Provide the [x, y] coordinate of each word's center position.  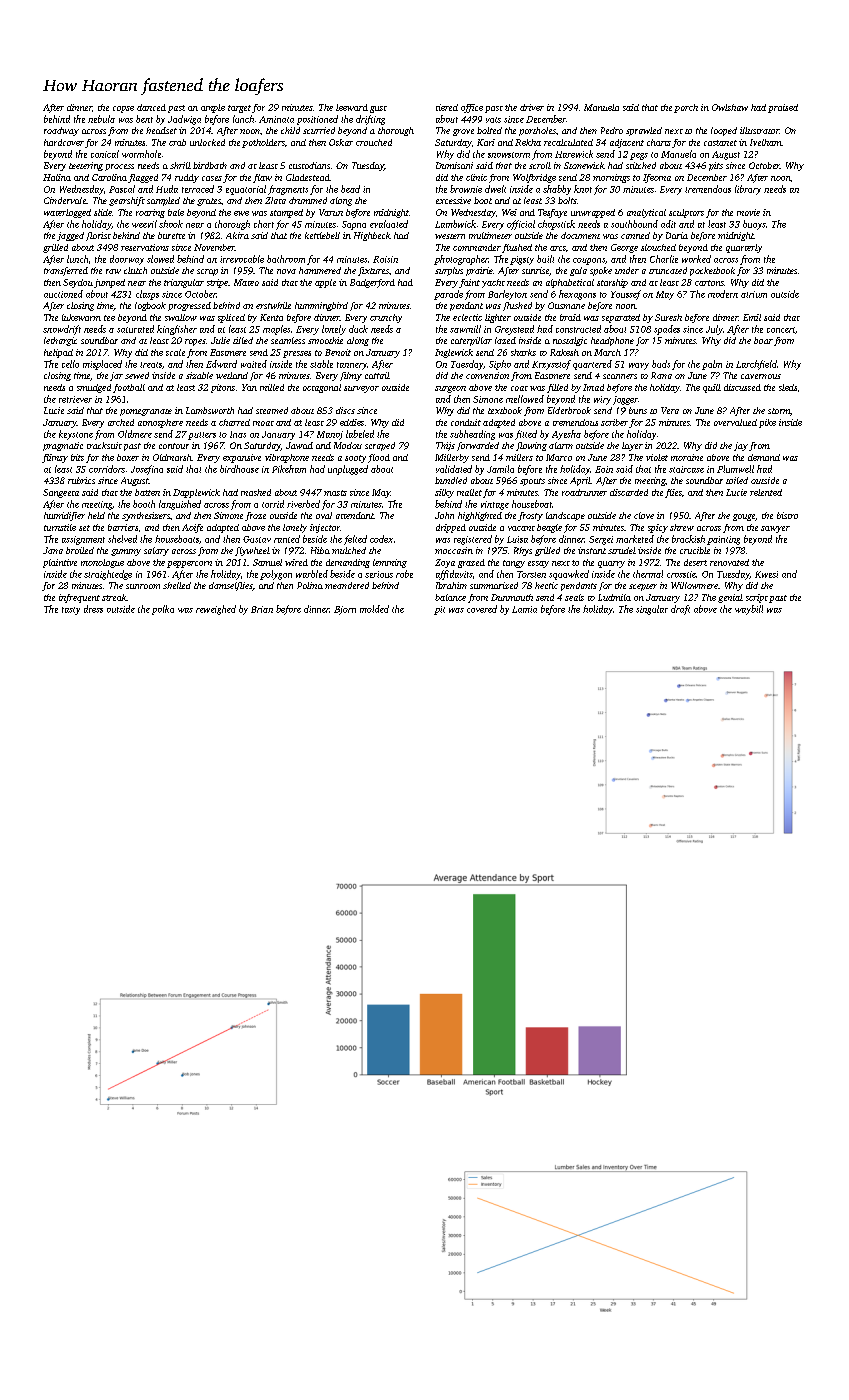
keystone [76, 435]
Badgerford [372, 283]
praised [783, 108]
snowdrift [62, 330]
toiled [737, 480]
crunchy [386, 318]
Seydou [78, 283]
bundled [451, 480]
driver [532, 107]
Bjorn [345, 610]
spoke [601, 271]
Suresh [668, 317]
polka [163, 610]
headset [161, 130]
